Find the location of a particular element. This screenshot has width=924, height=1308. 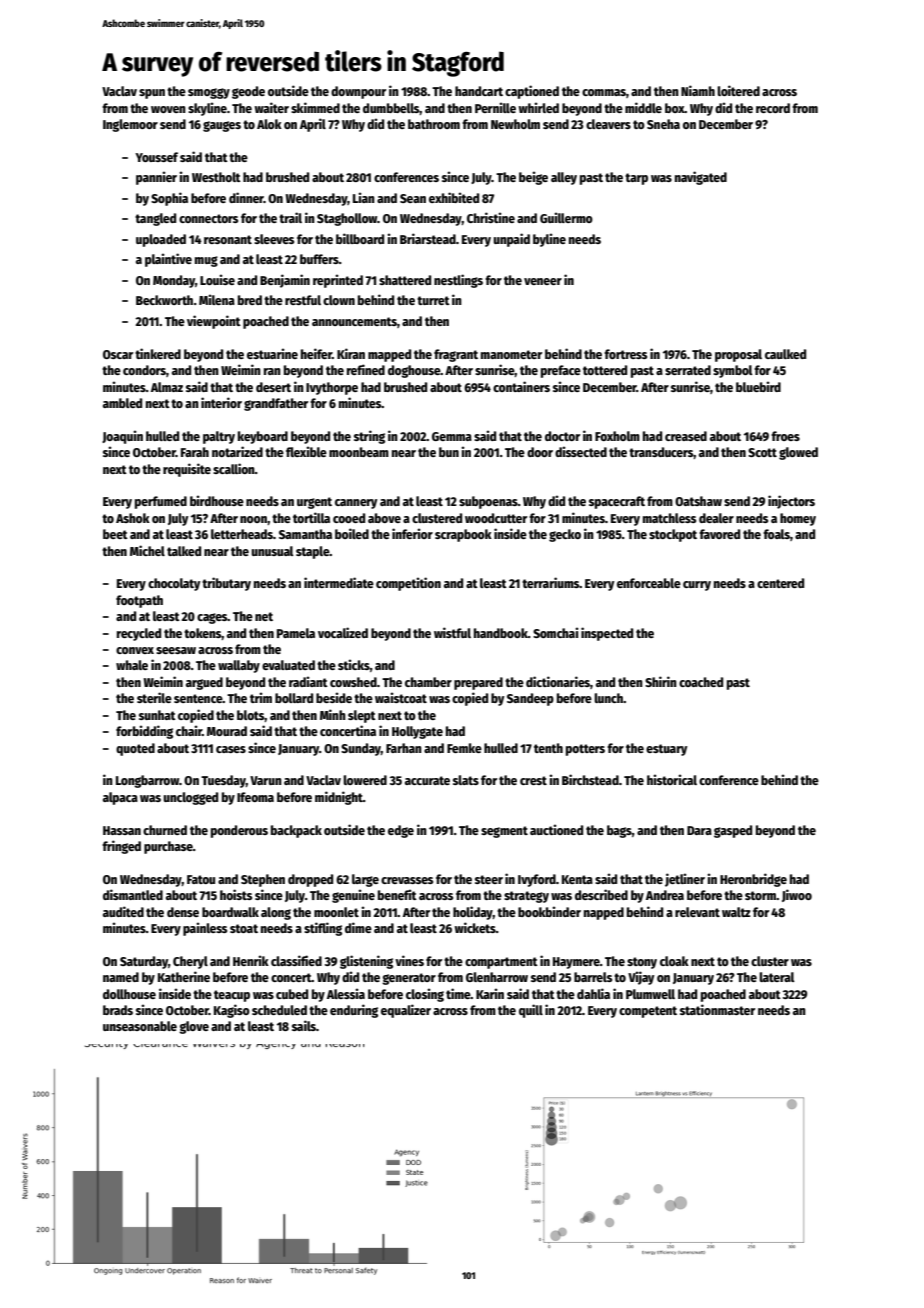

loitered is located at coordinates (738, 90).
